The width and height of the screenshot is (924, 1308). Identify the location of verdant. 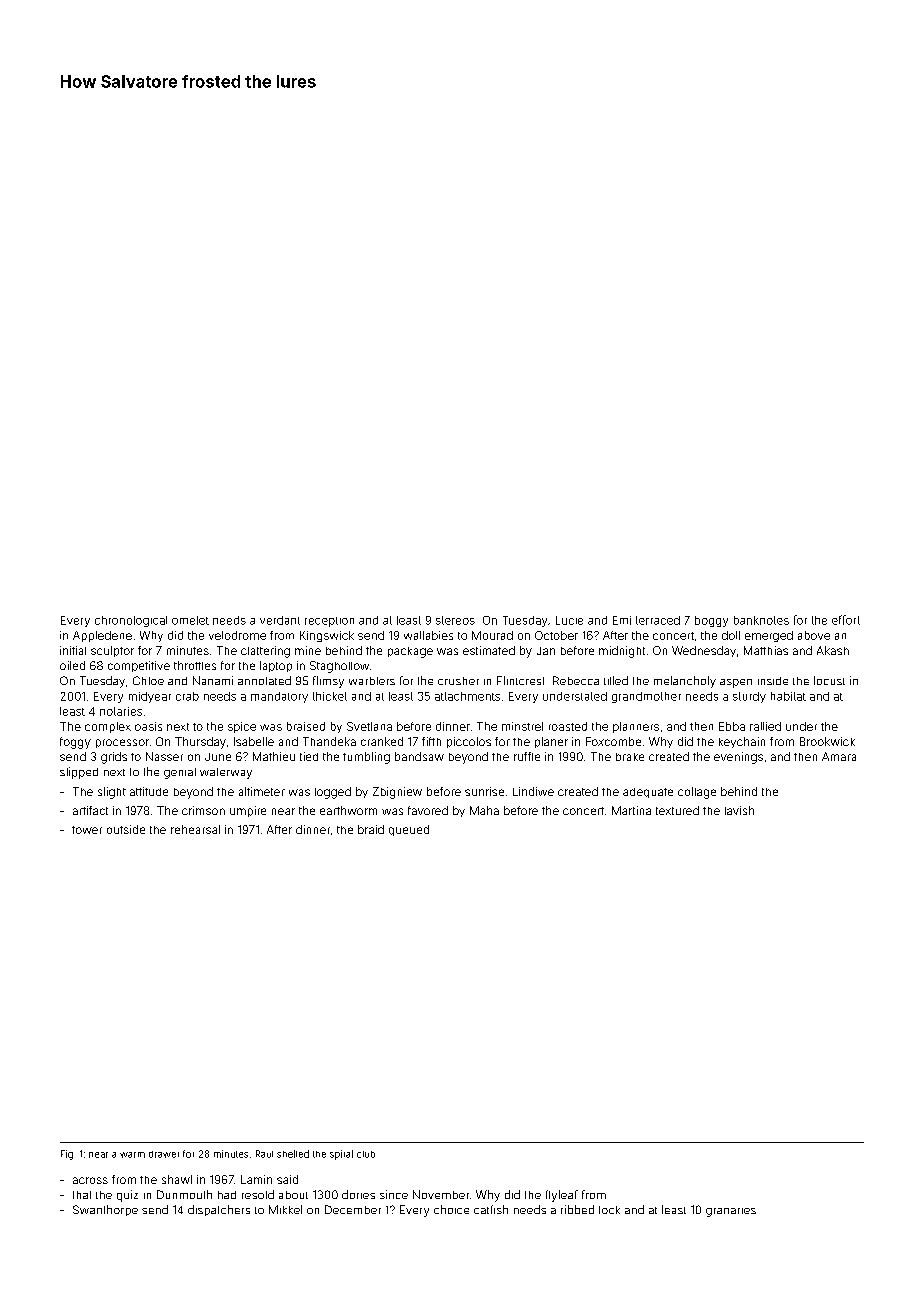
(280, 620).
